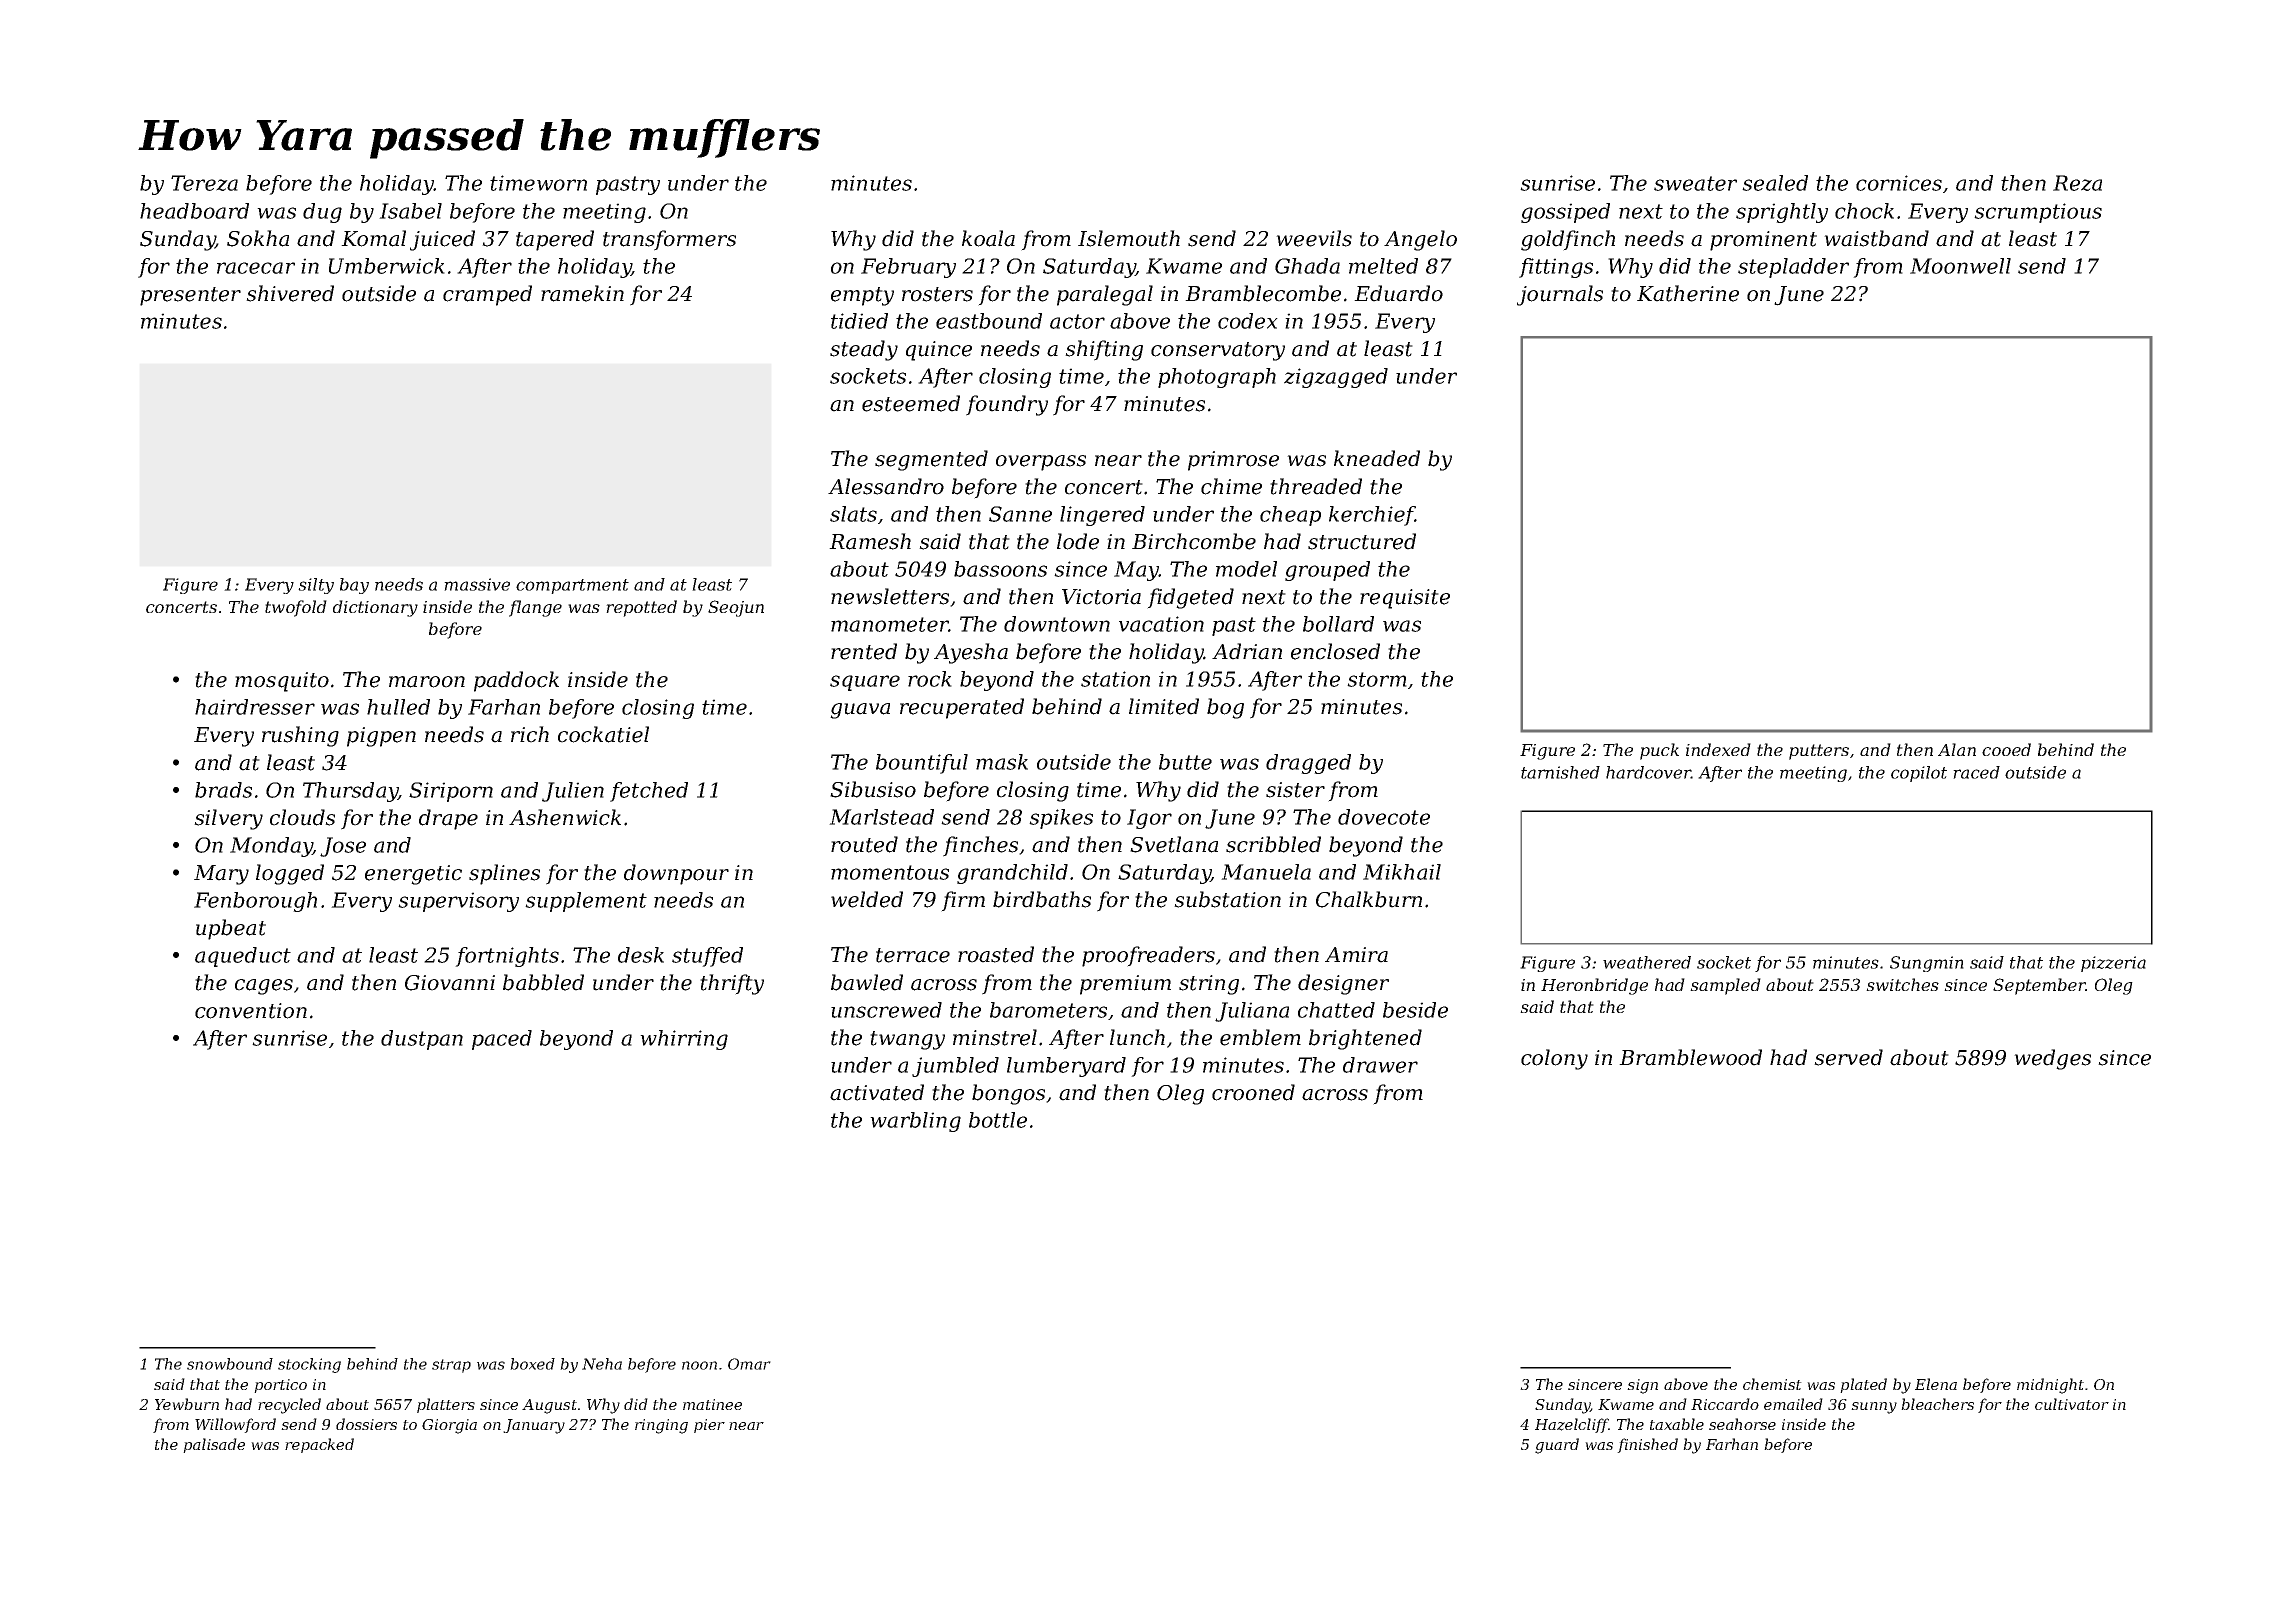 Image resolution: width=2292 pixels, height=1620 pixels. I want to click on guard, so click(1557, 1446).
